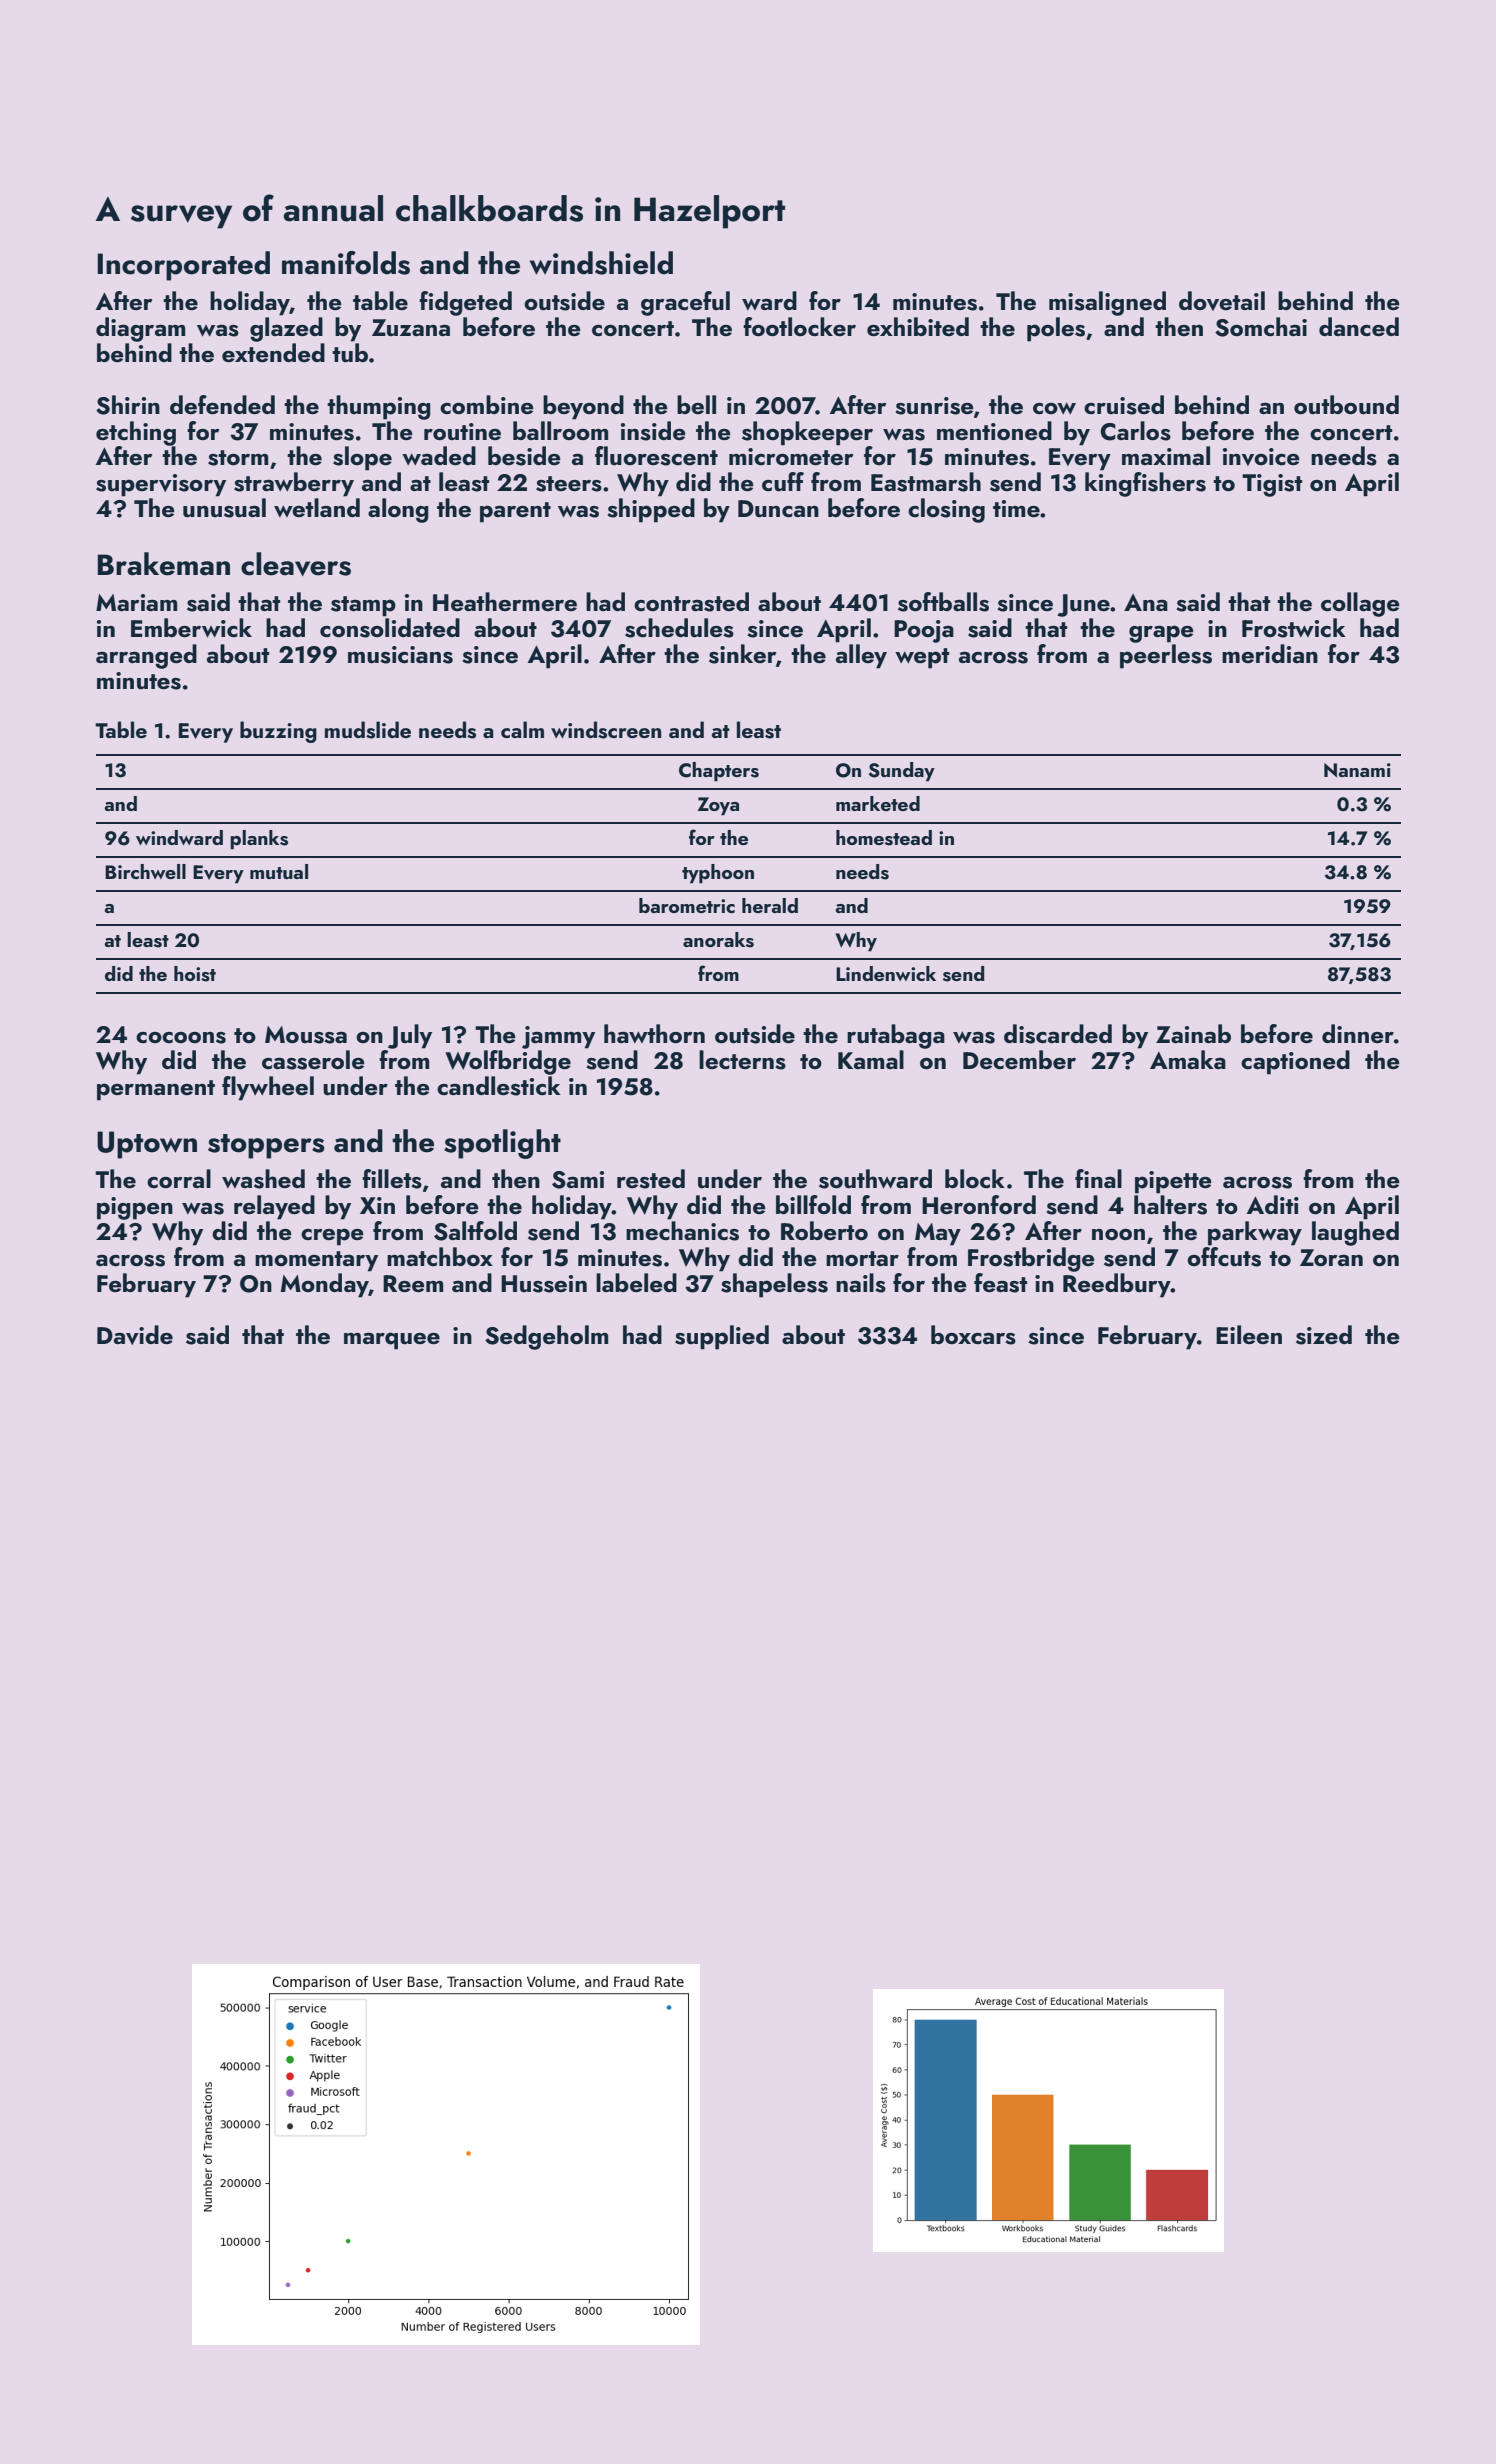 The height and width of the document is (2464, 1496). I want to click on mutual, so click(279, 871).
